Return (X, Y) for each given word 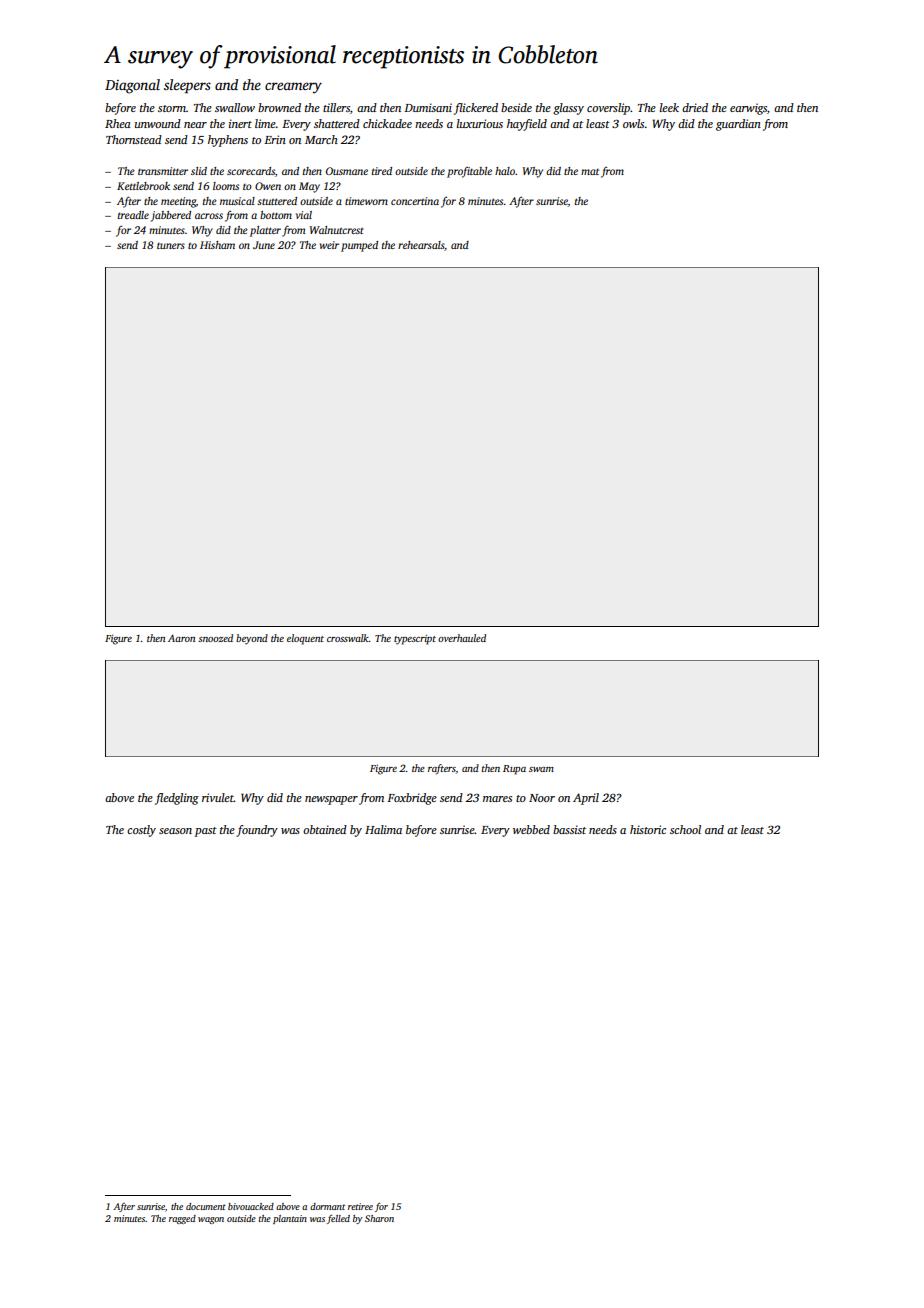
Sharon (379, 1218)
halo (505, 171)
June (264, 245)
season (175, 831)
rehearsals (421, 245)
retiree (360, 1206)
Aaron (181, 638)
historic (648, 829)
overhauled (462, 638)
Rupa (514, 770)
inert (240, 123)
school (685, 829)
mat (590, 171)
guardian (738, 125)
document (206, 1206)
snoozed (215, 638)
